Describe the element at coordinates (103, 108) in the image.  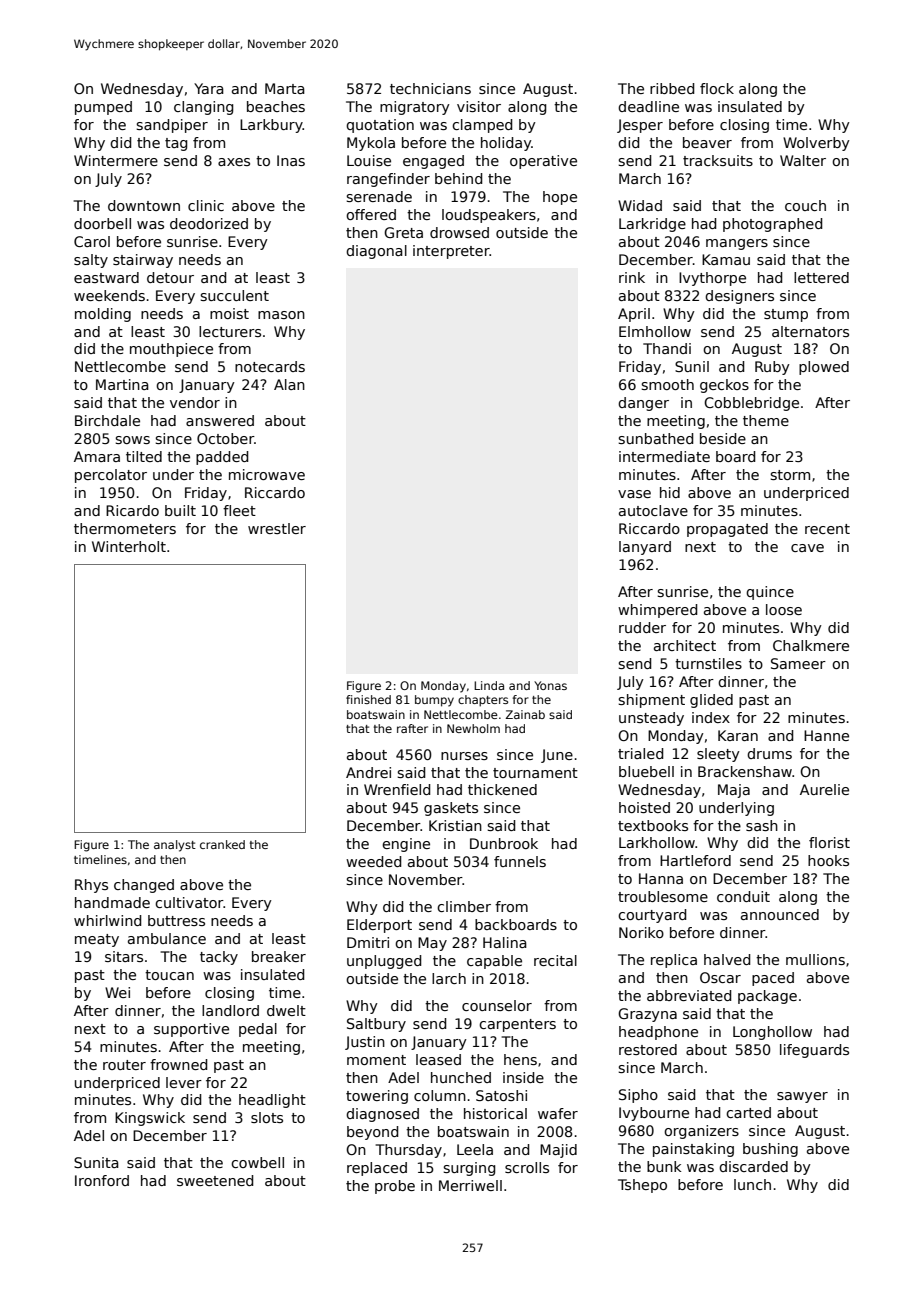
I see `pumped` at that location.
